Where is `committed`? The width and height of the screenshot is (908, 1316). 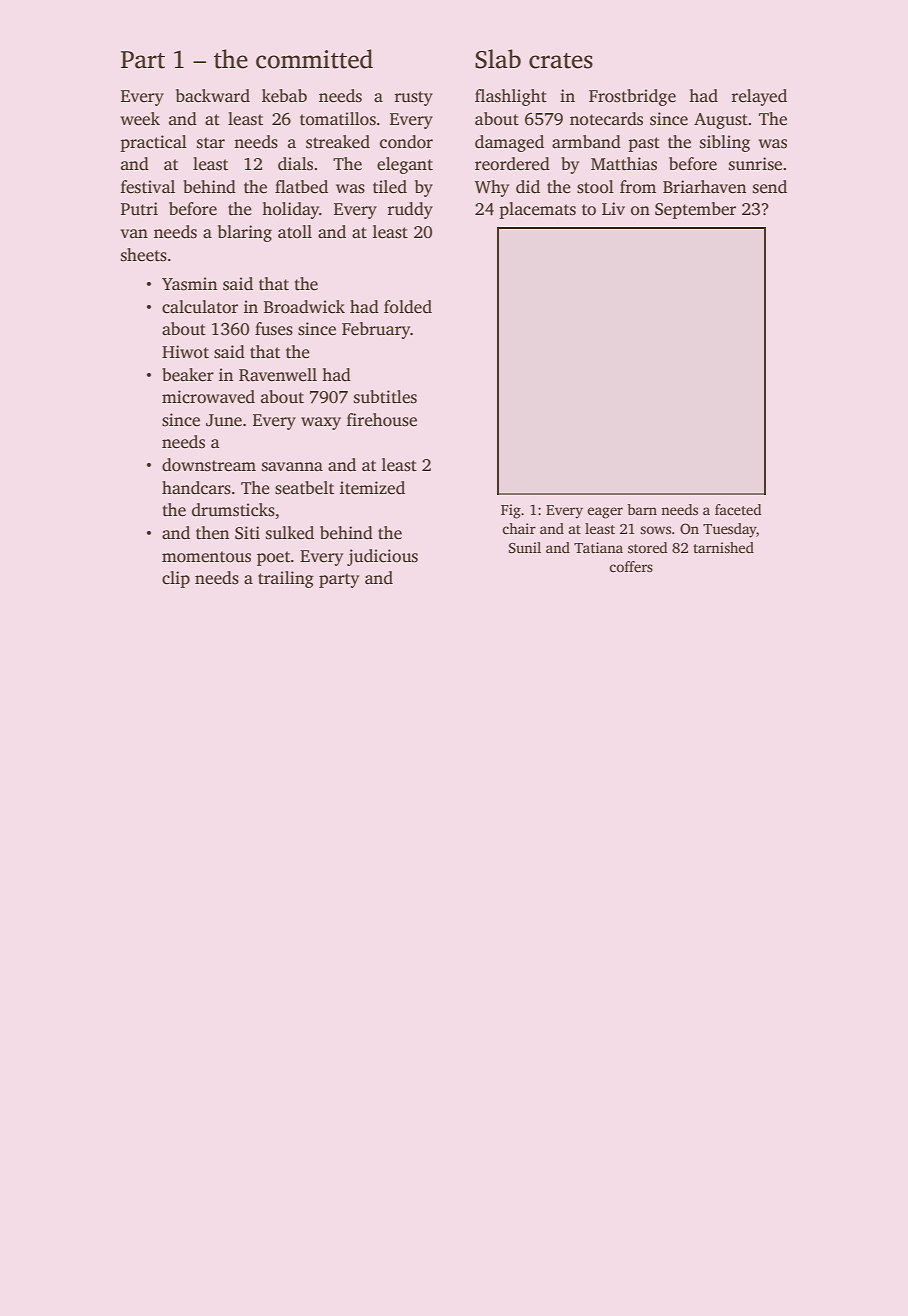 committed is located at coordinates (314, 59).
